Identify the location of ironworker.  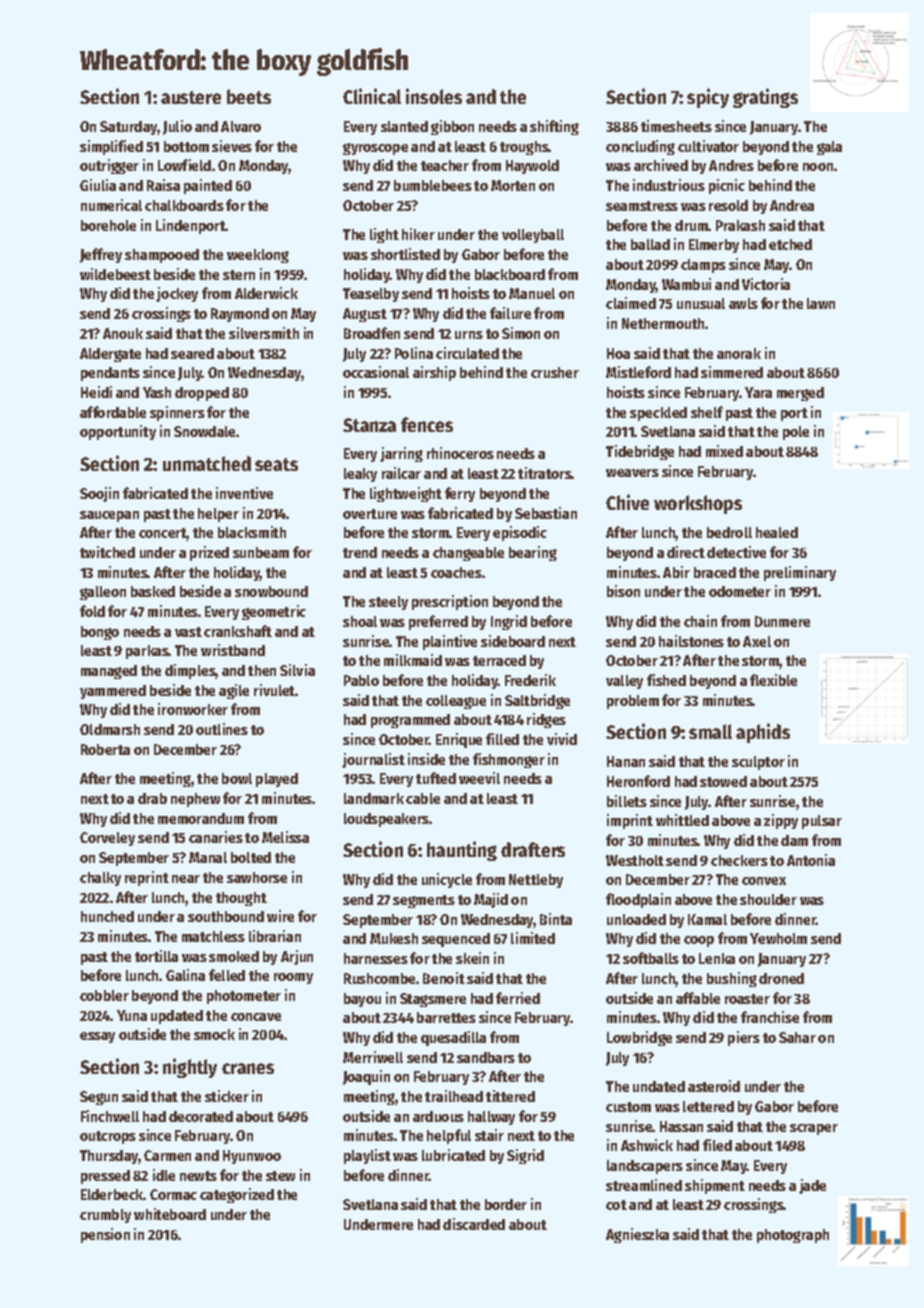
(193, 709).
